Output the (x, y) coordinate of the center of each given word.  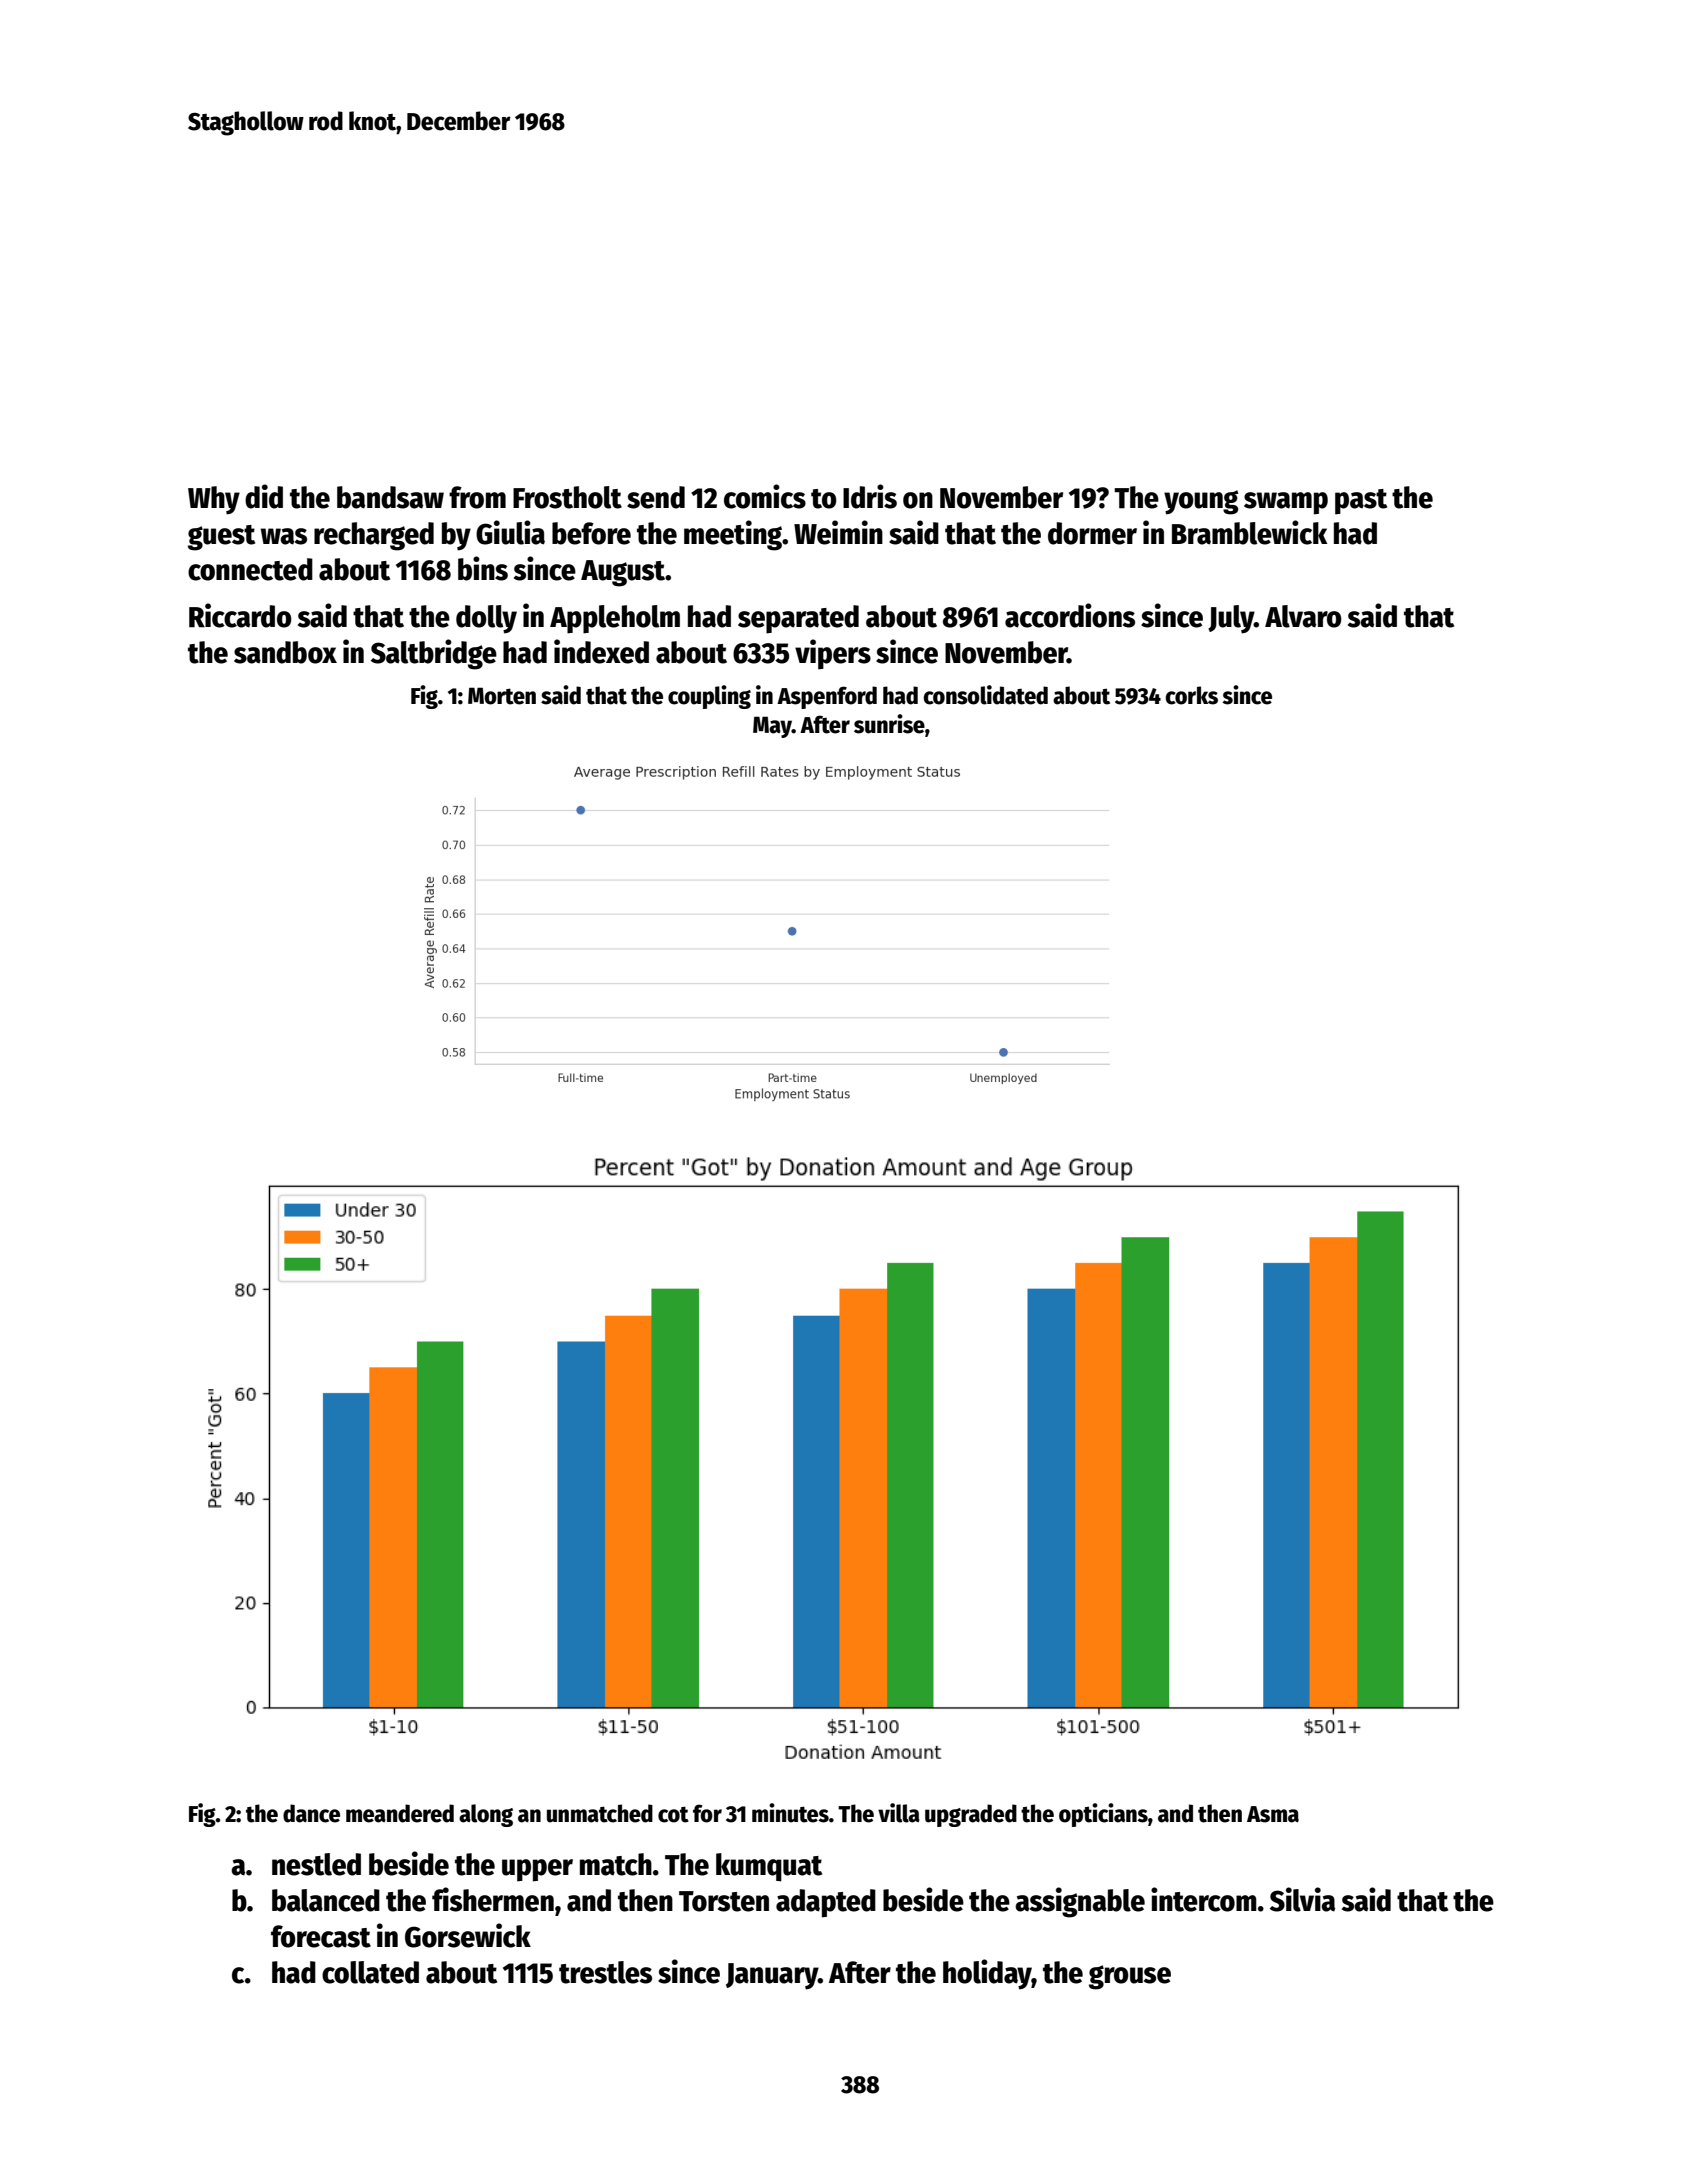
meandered (400, 1813)
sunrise (889, 724)
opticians (1103, 1815)
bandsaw (390, 497)
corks (1192, 695)
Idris (870, 496)
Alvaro (1303, 616)
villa (899, 1813)
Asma (1273, 1814)
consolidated (986, 695)
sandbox (285, 652)
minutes (790, 1813)
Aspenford (827, 697)
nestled (316, 1864)
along (486, 1815)
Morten (502, 696)
